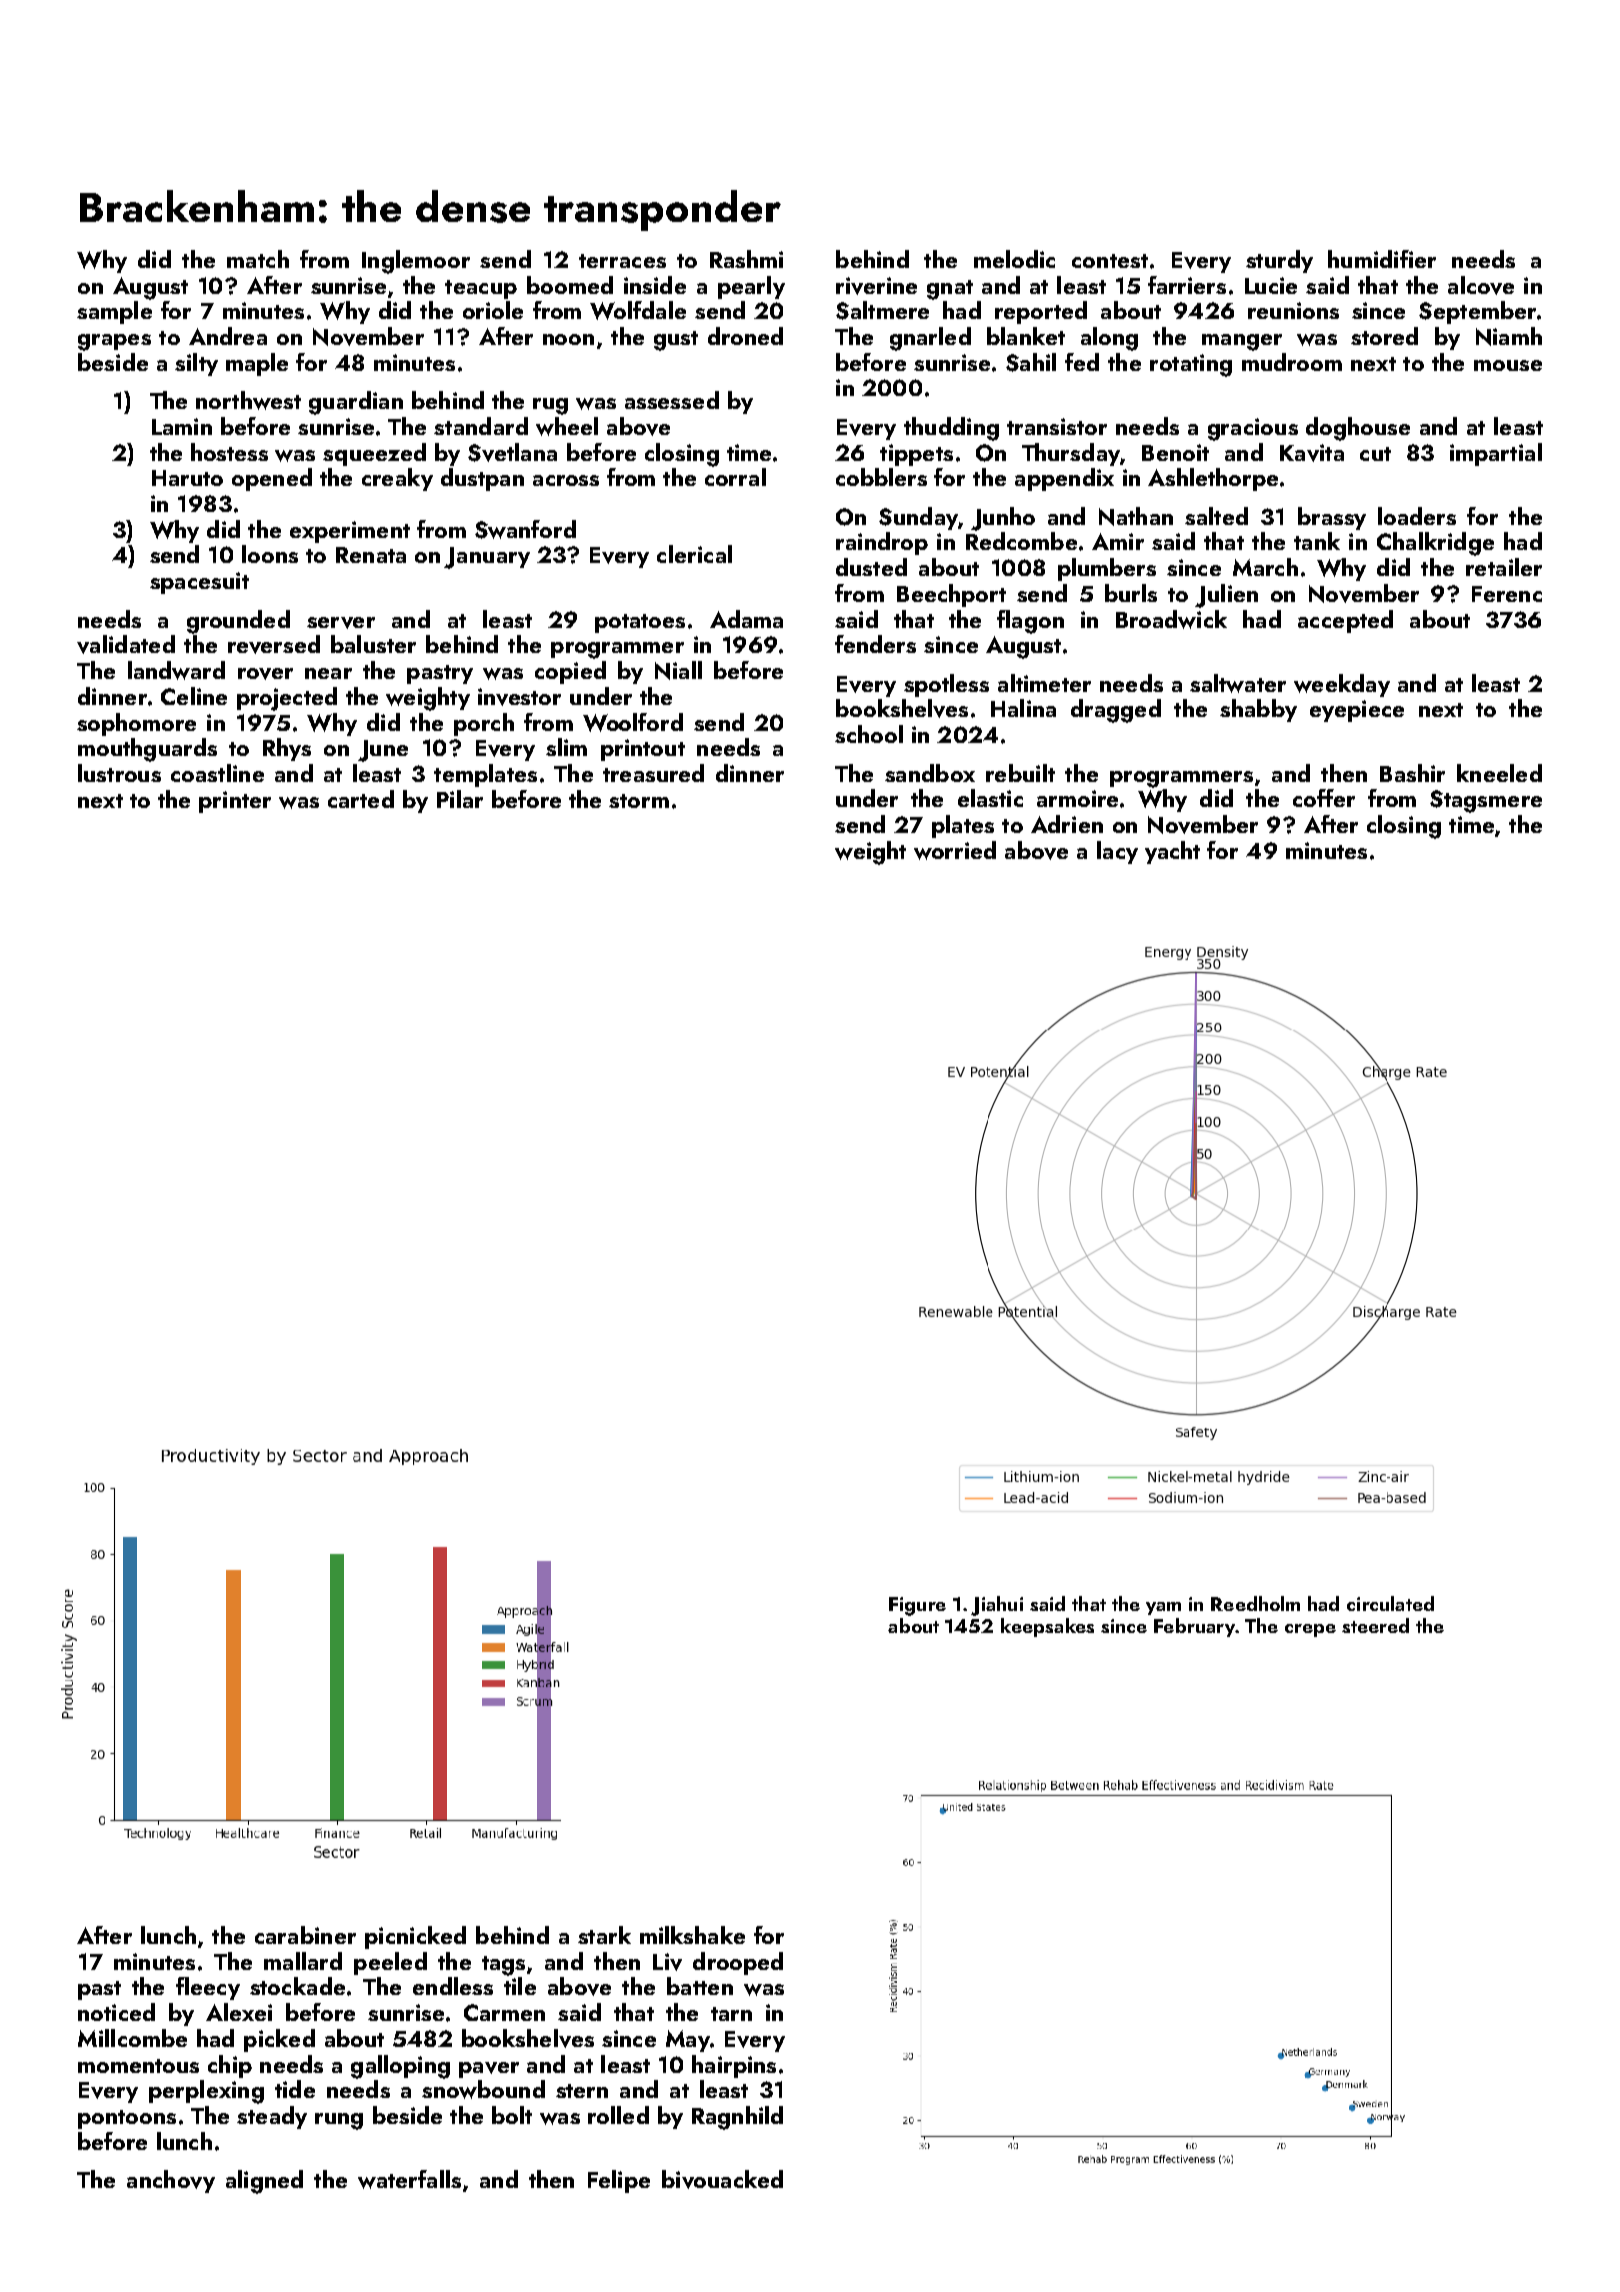  Describe the element at coordinates (1117, 852) in the document. I see `lacy` at that location.
